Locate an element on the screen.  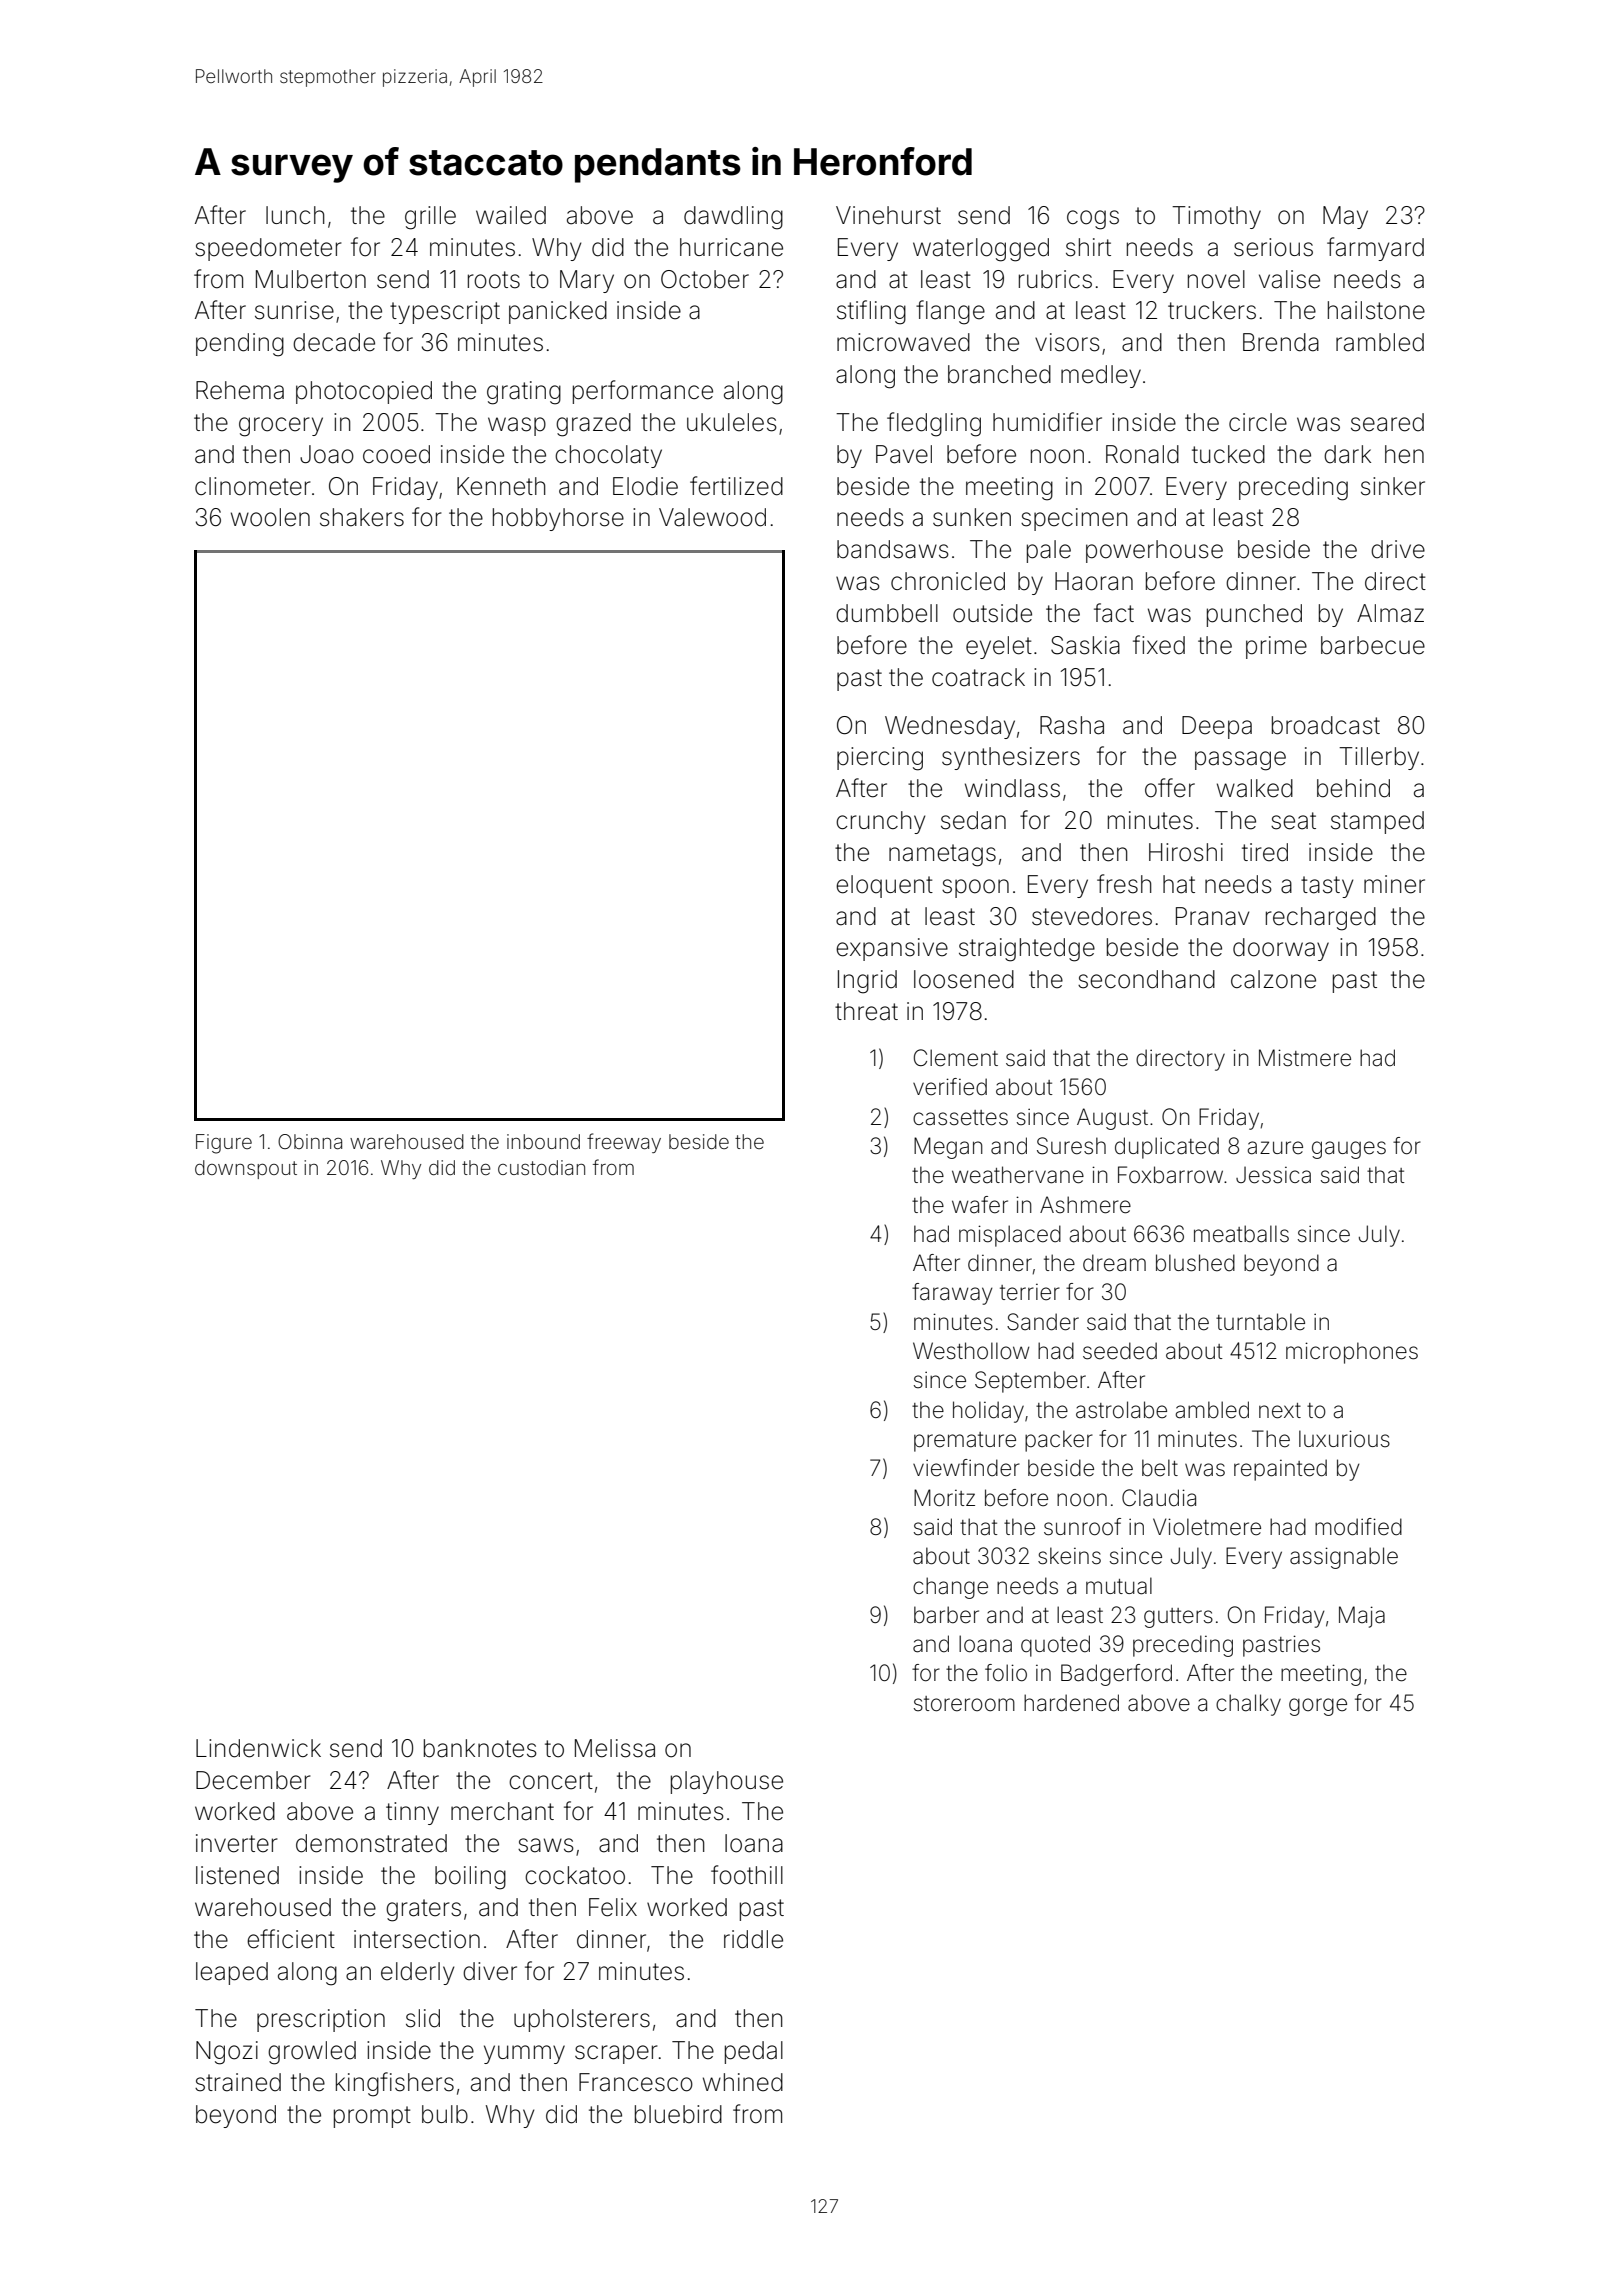
miner is located at coordinates (1394, 884).
